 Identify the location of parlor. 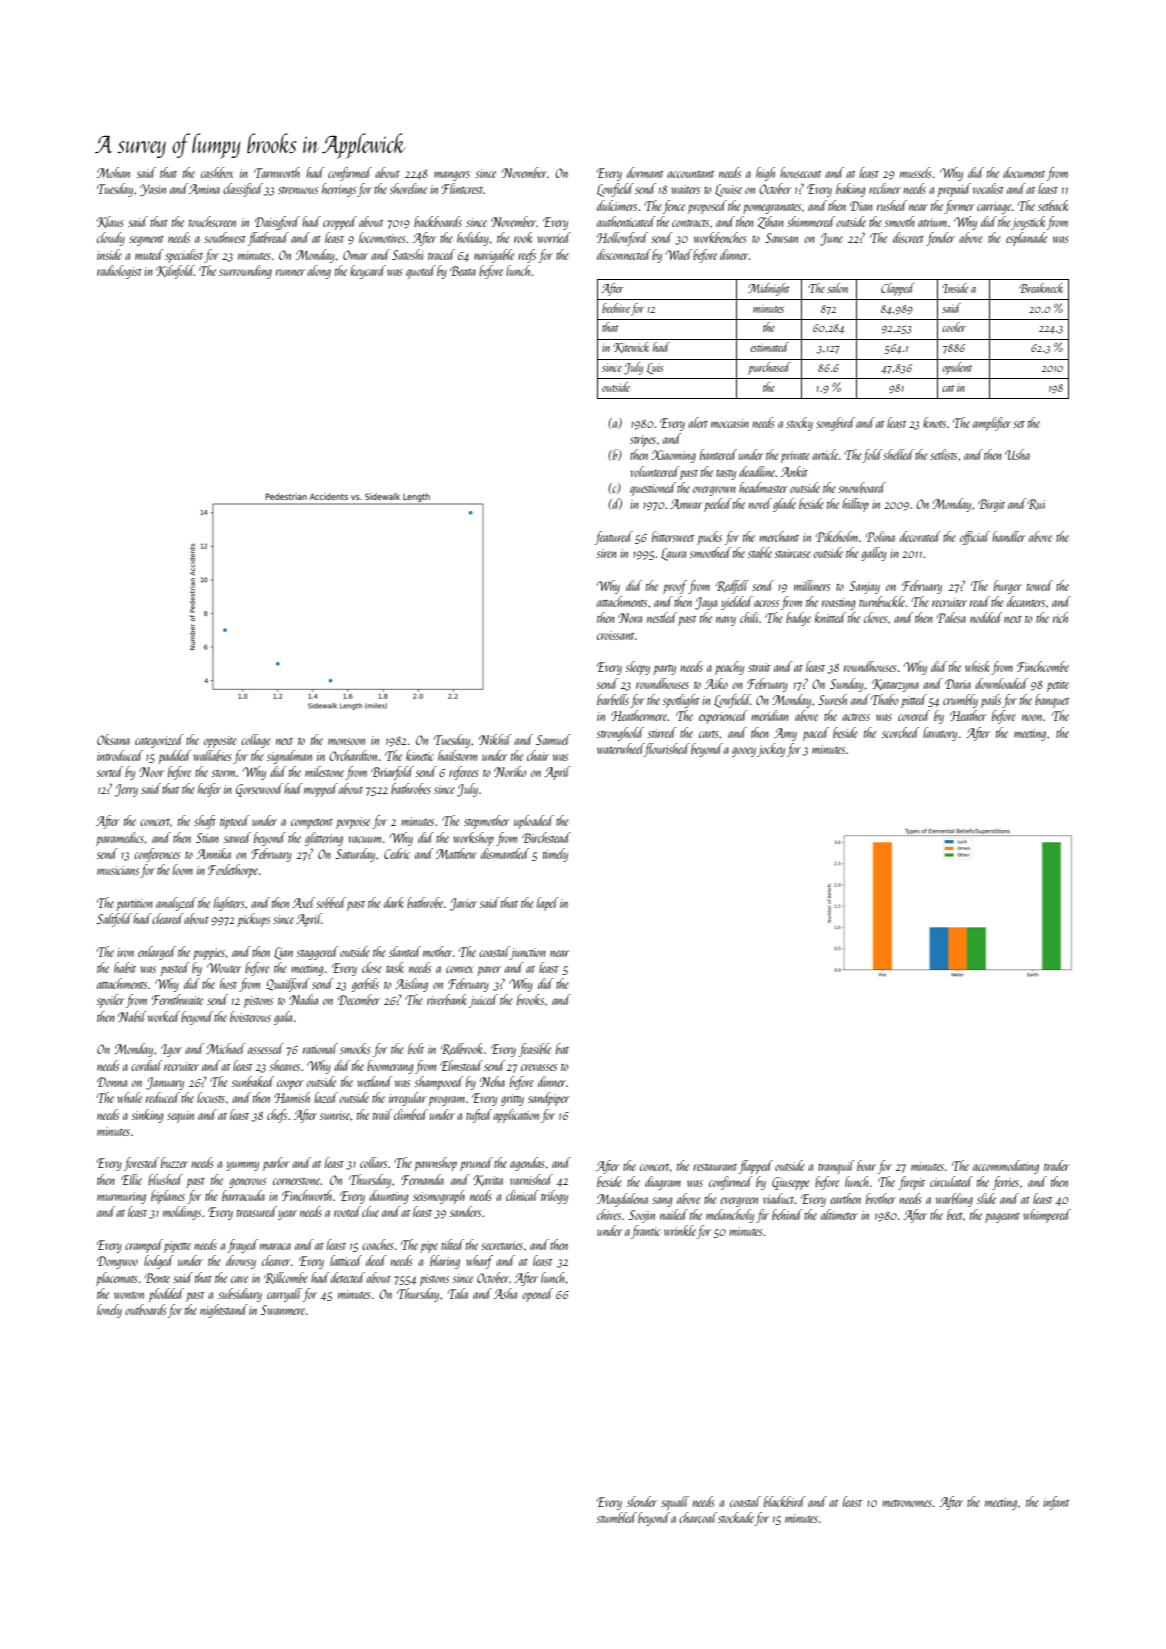
(276, 1164).
